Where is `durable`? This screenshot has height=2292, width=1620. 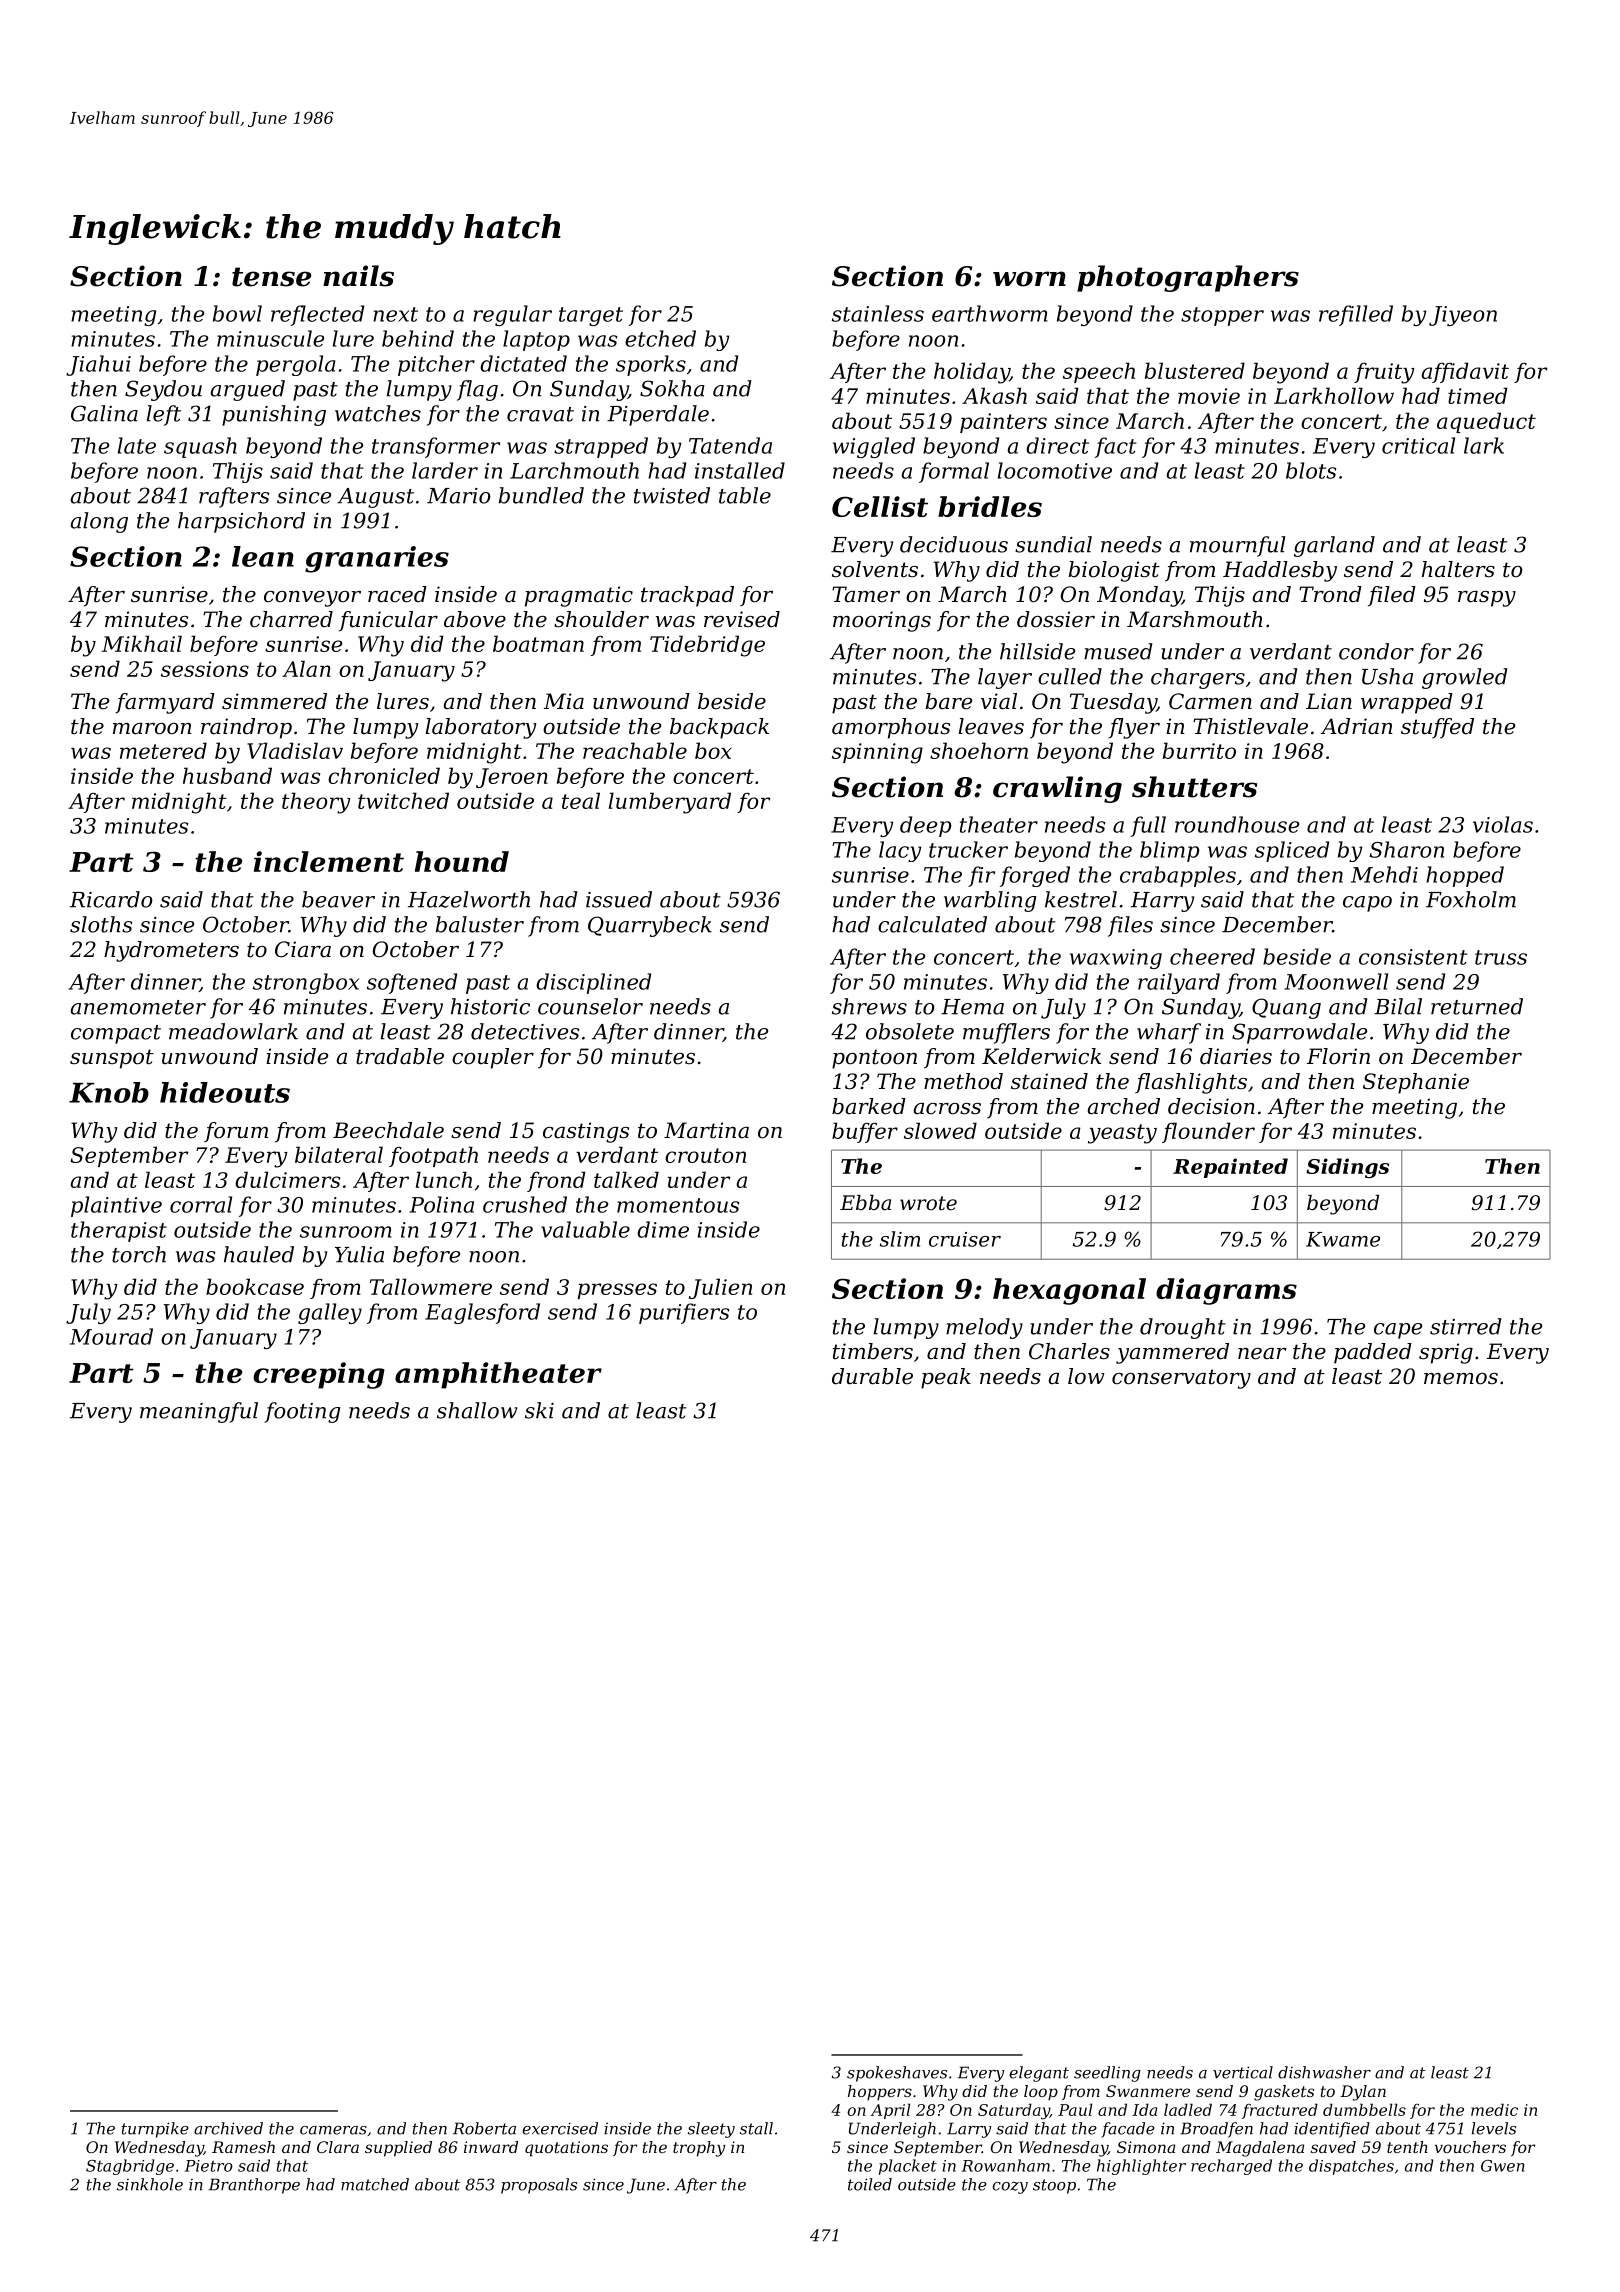
durable is located at coordinates (872, 1376).
